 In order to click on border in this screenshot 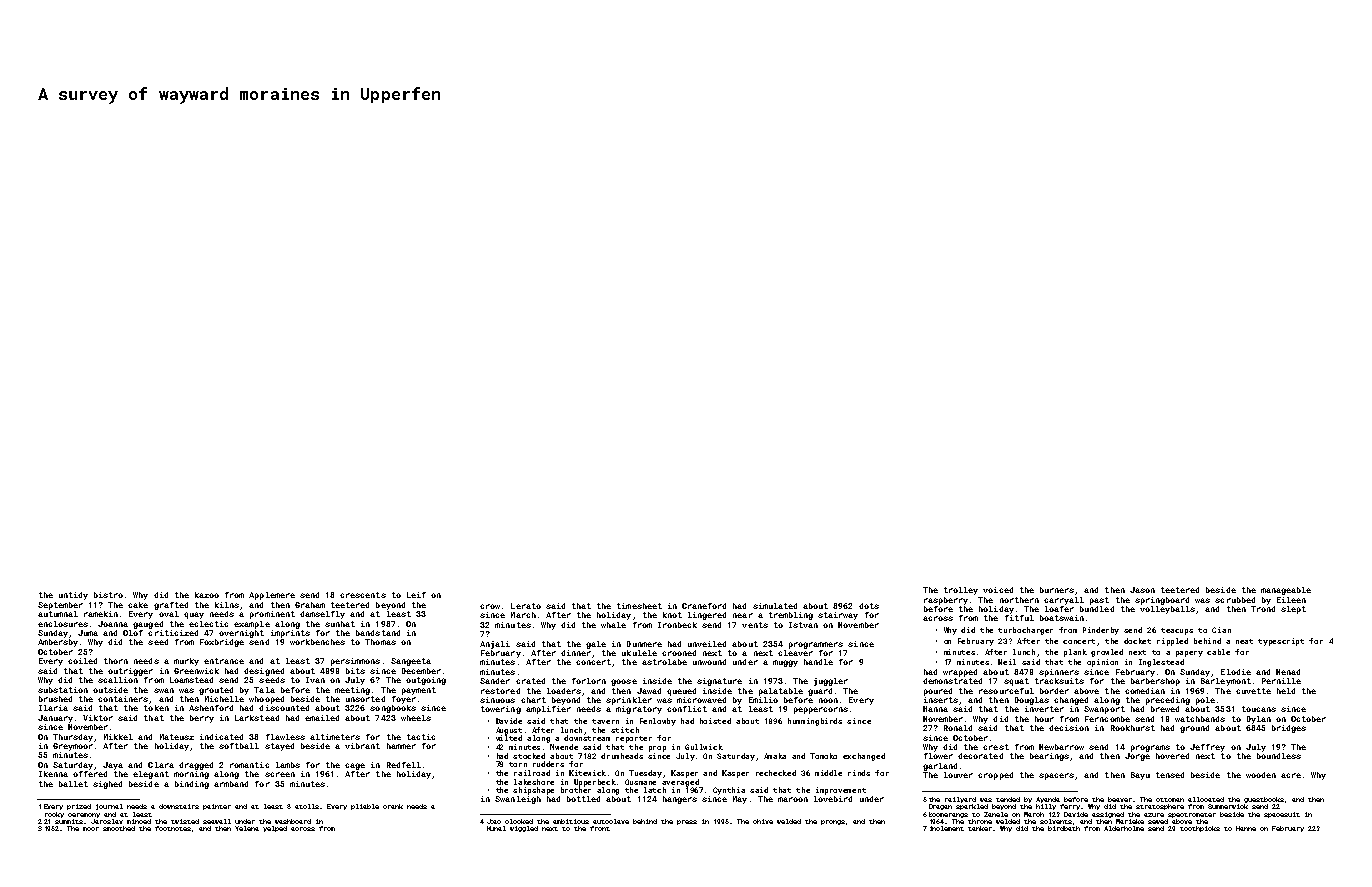, I will do `click(1054, 691)`.
